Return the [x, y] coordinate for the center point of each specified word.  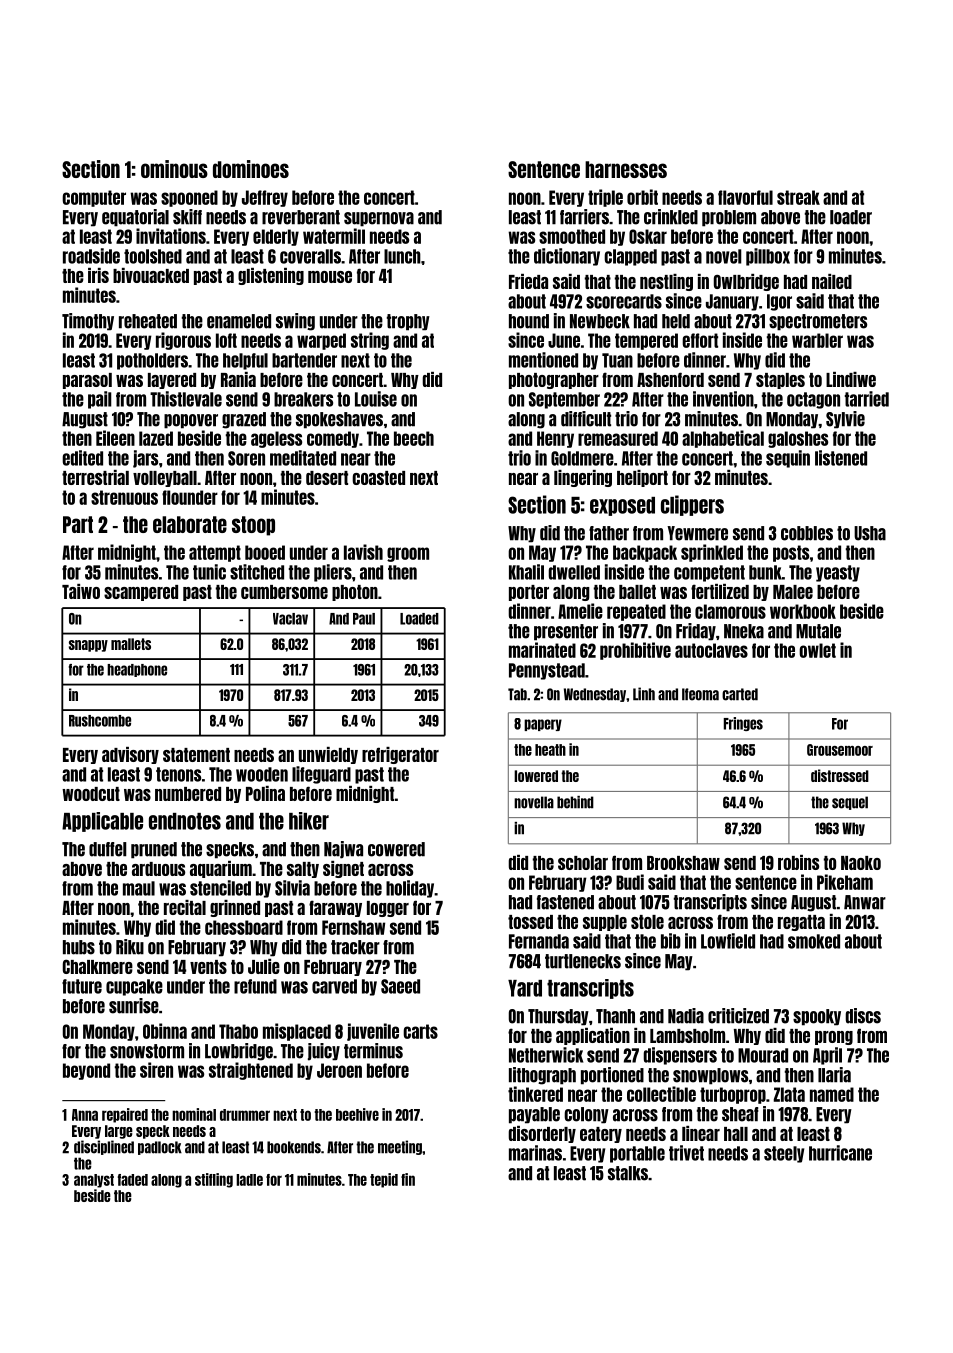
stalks [628, 1173]
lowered [536, 776]
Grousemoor [840, 750]
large [119, 1132]
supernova [379, 219]
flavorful [745, 197]
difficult [586, 419]
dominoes [251, 169]
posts [791, 553]
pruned [154, 850]
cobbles [807, 533]
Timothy [88, 322]
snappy [88, 646]
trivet [686, 1153]
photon [355, 593]
